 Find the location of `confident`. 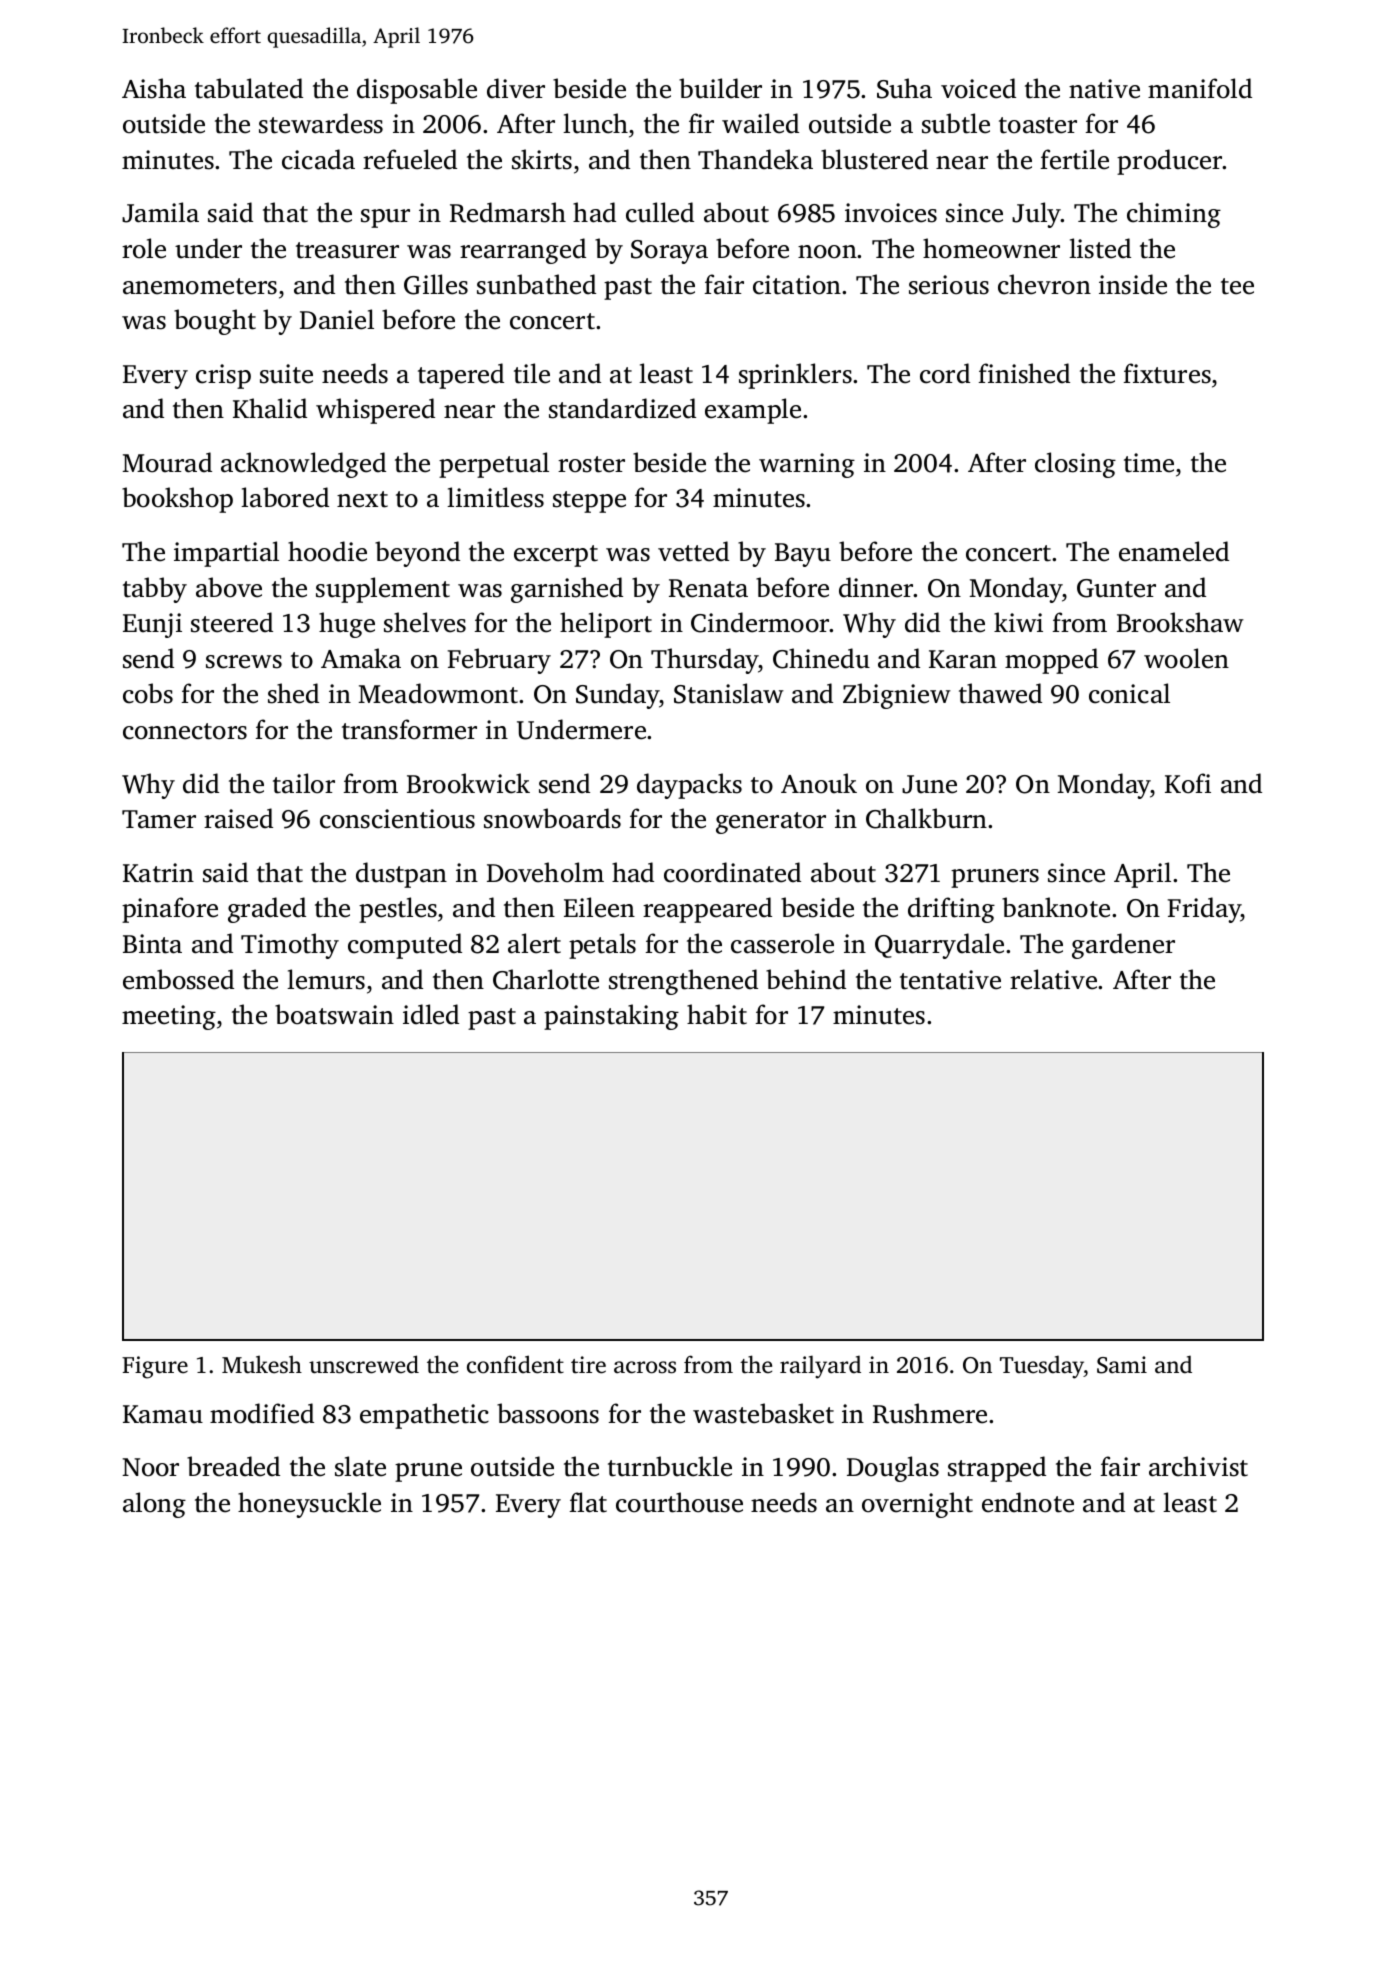

confident is located at coordinates (515, 1364).
